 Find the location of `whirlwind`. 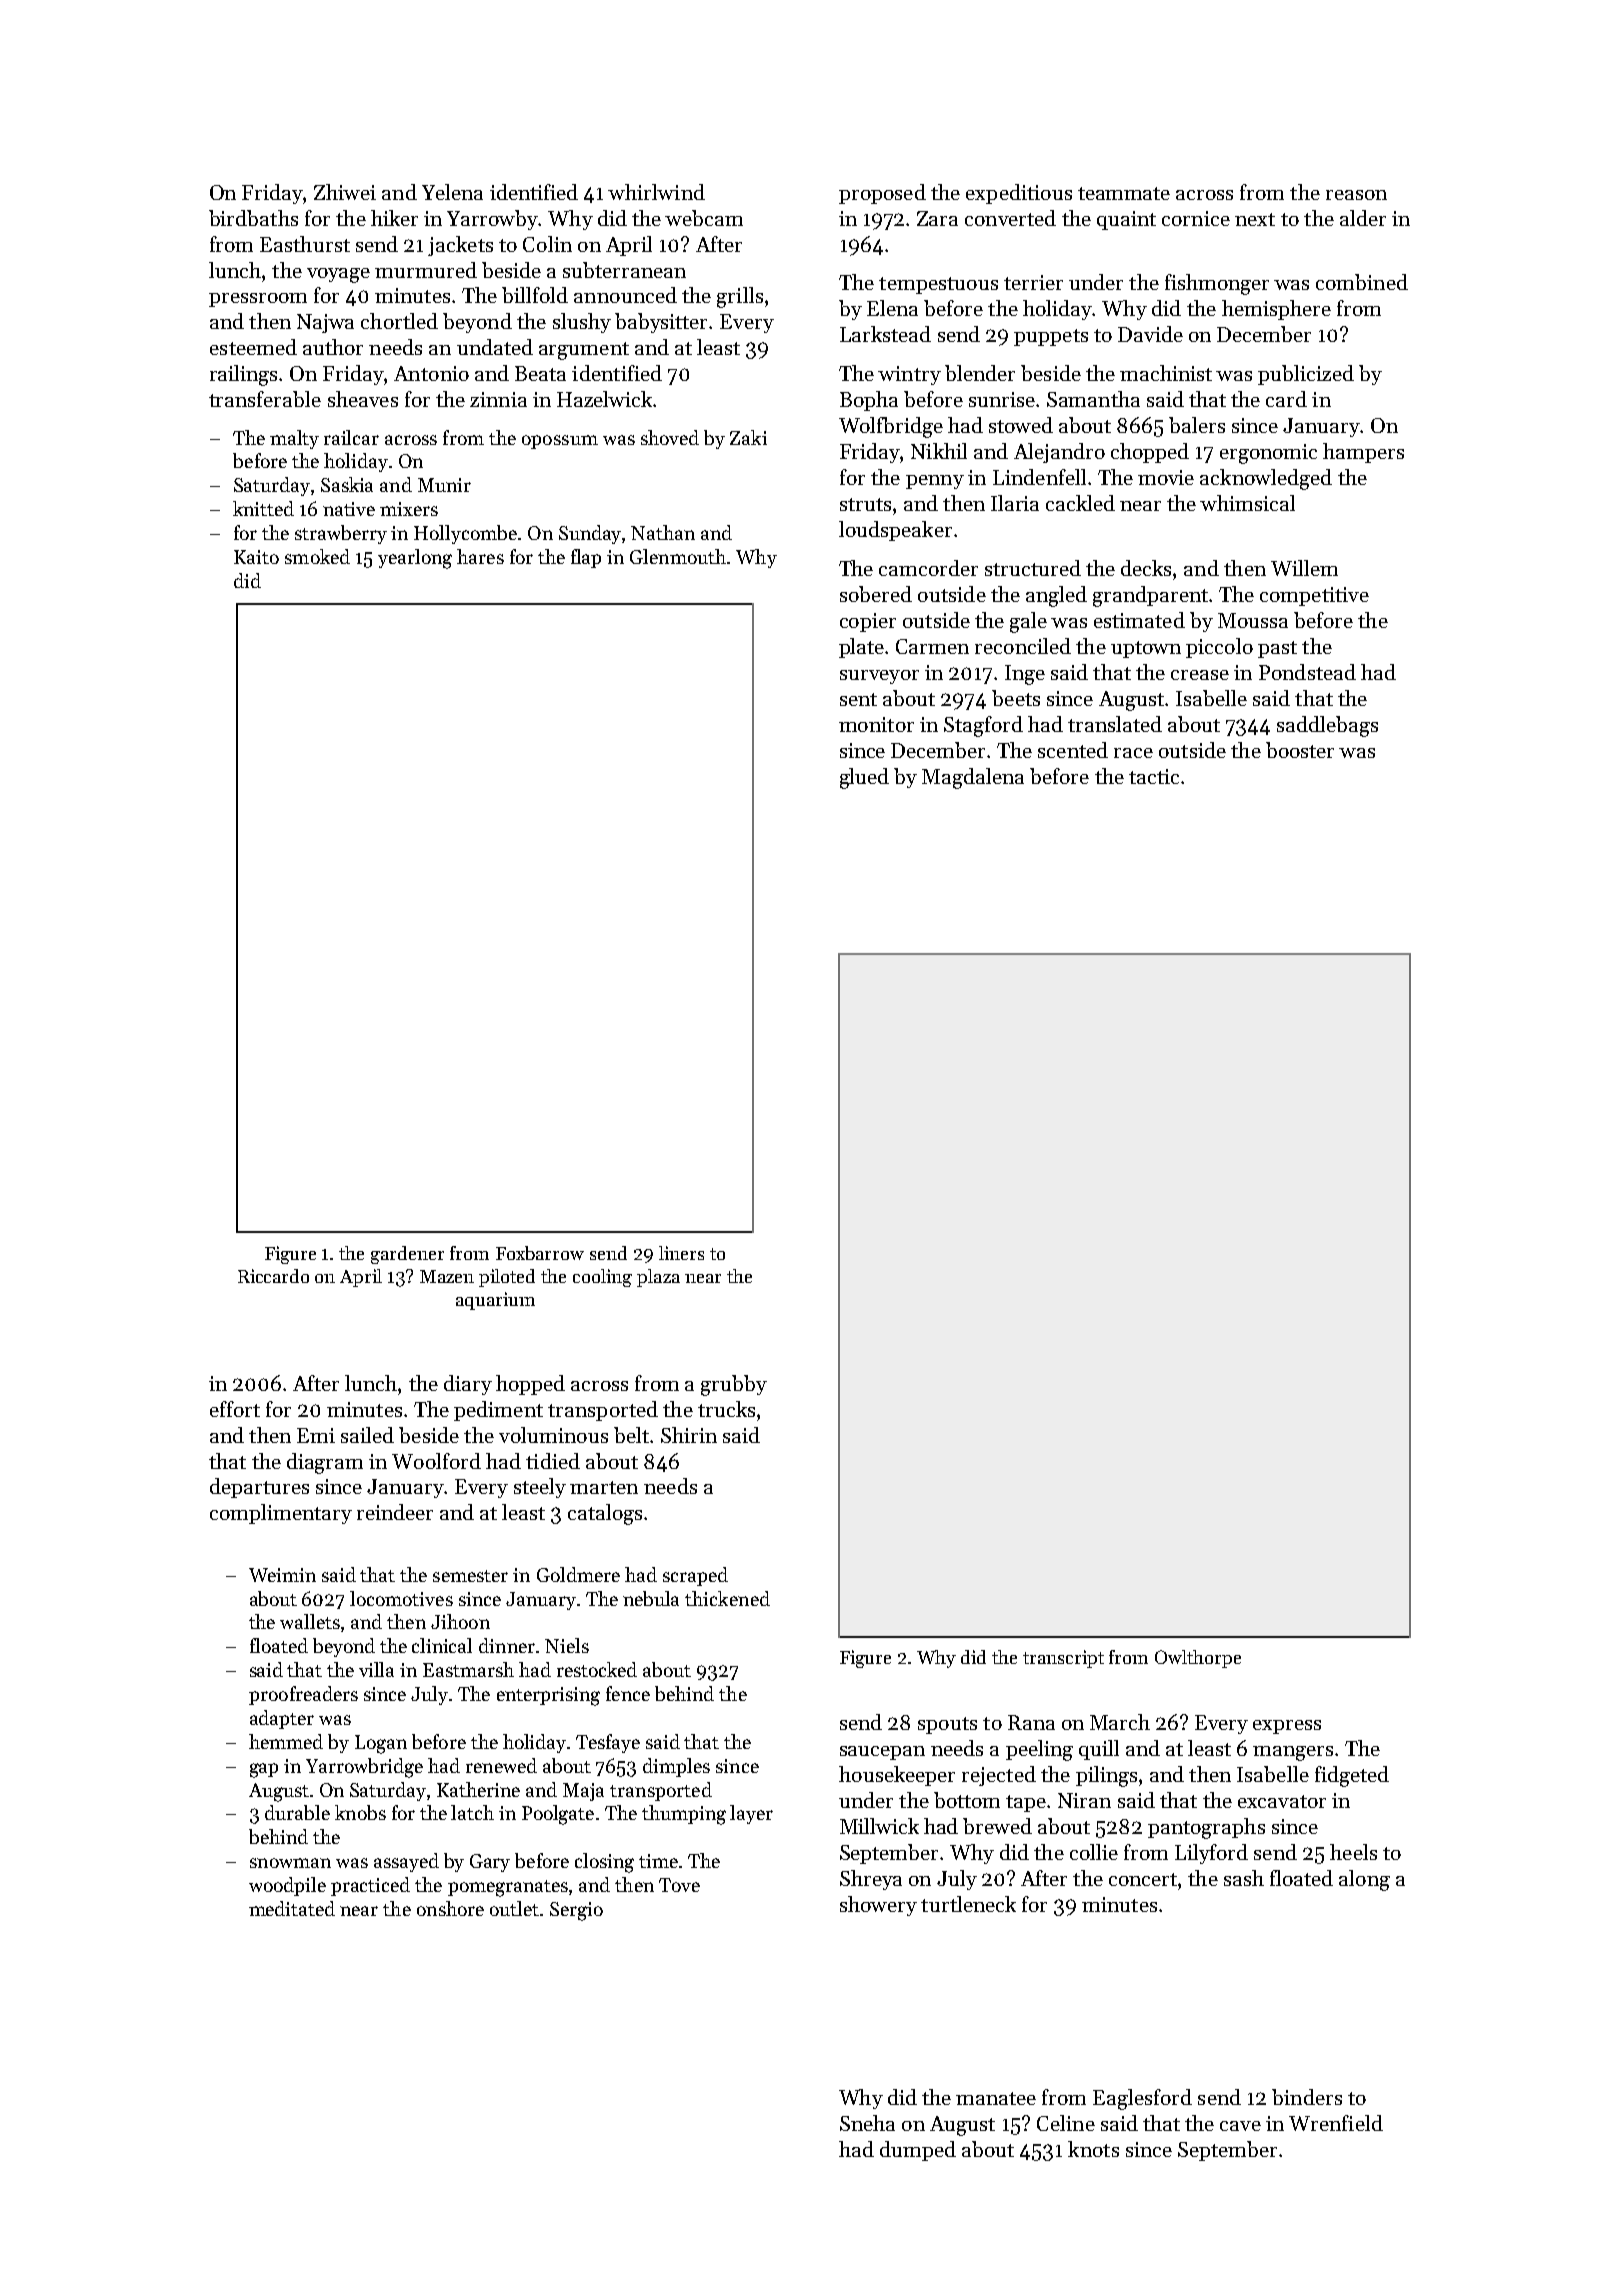

whirlwind is located at coordinates (656, 192).
